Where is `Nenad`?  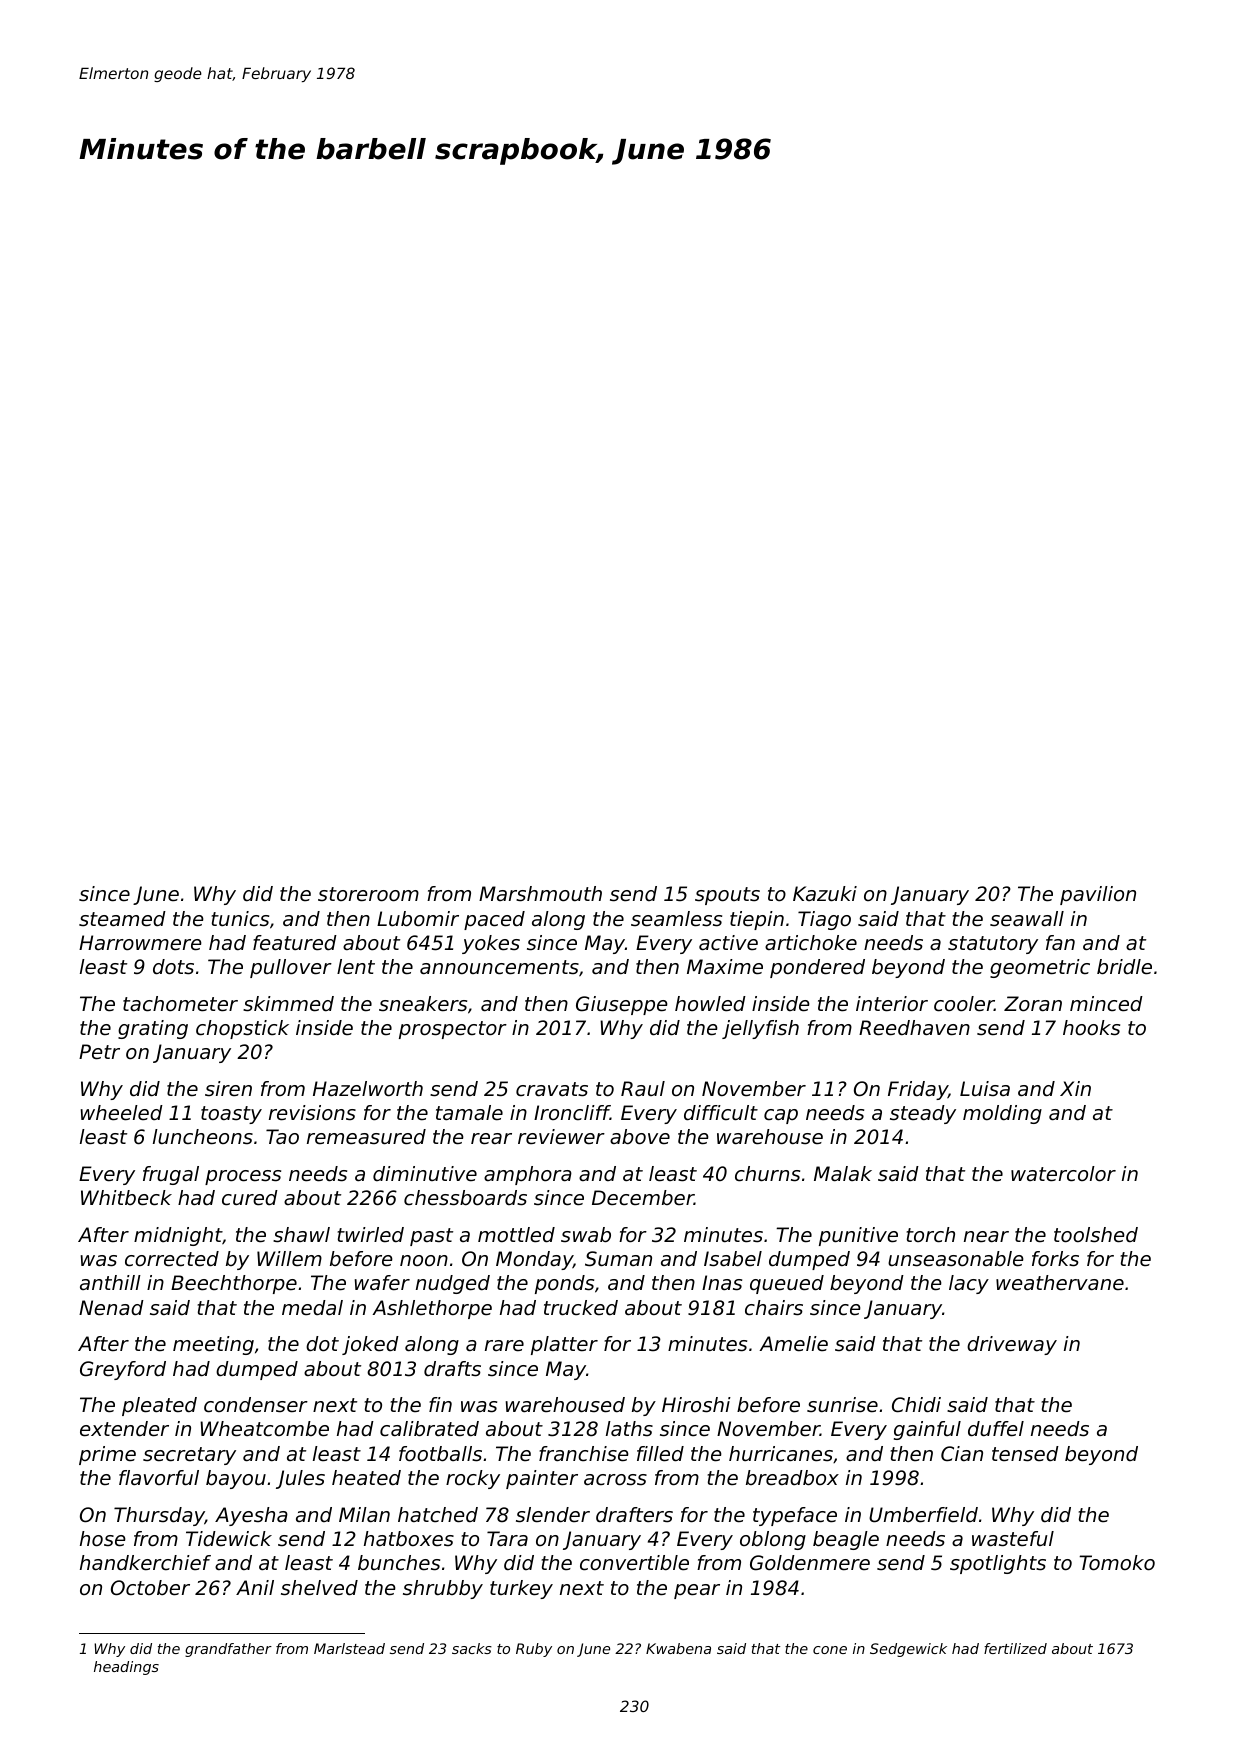 Nenad is located at coordinates (111, 1308).
